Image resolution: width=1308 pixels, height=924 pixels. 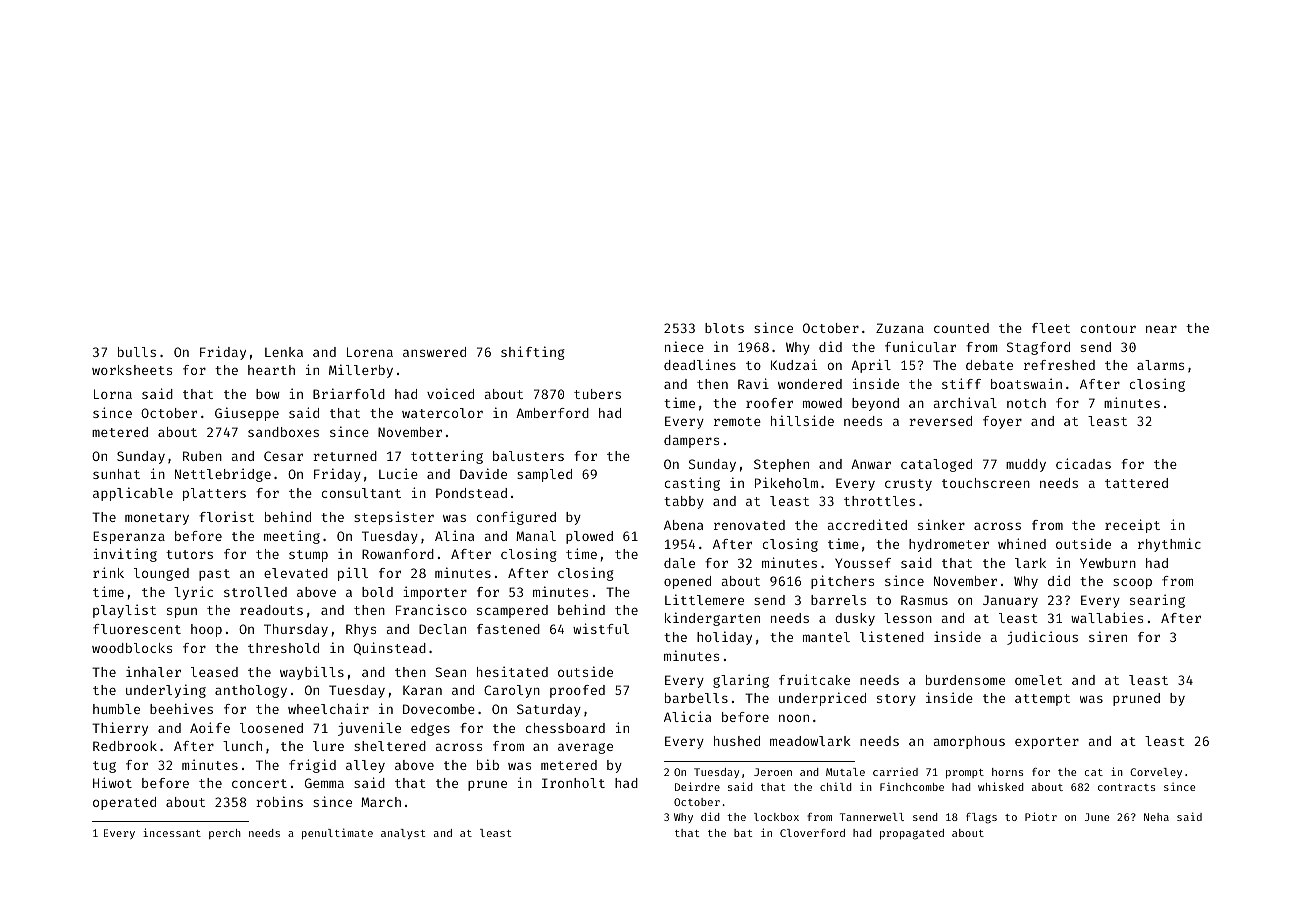 What do you see at coordinates (724, 328) in the image?
I see `blots` at bounding box center [724, 328].
